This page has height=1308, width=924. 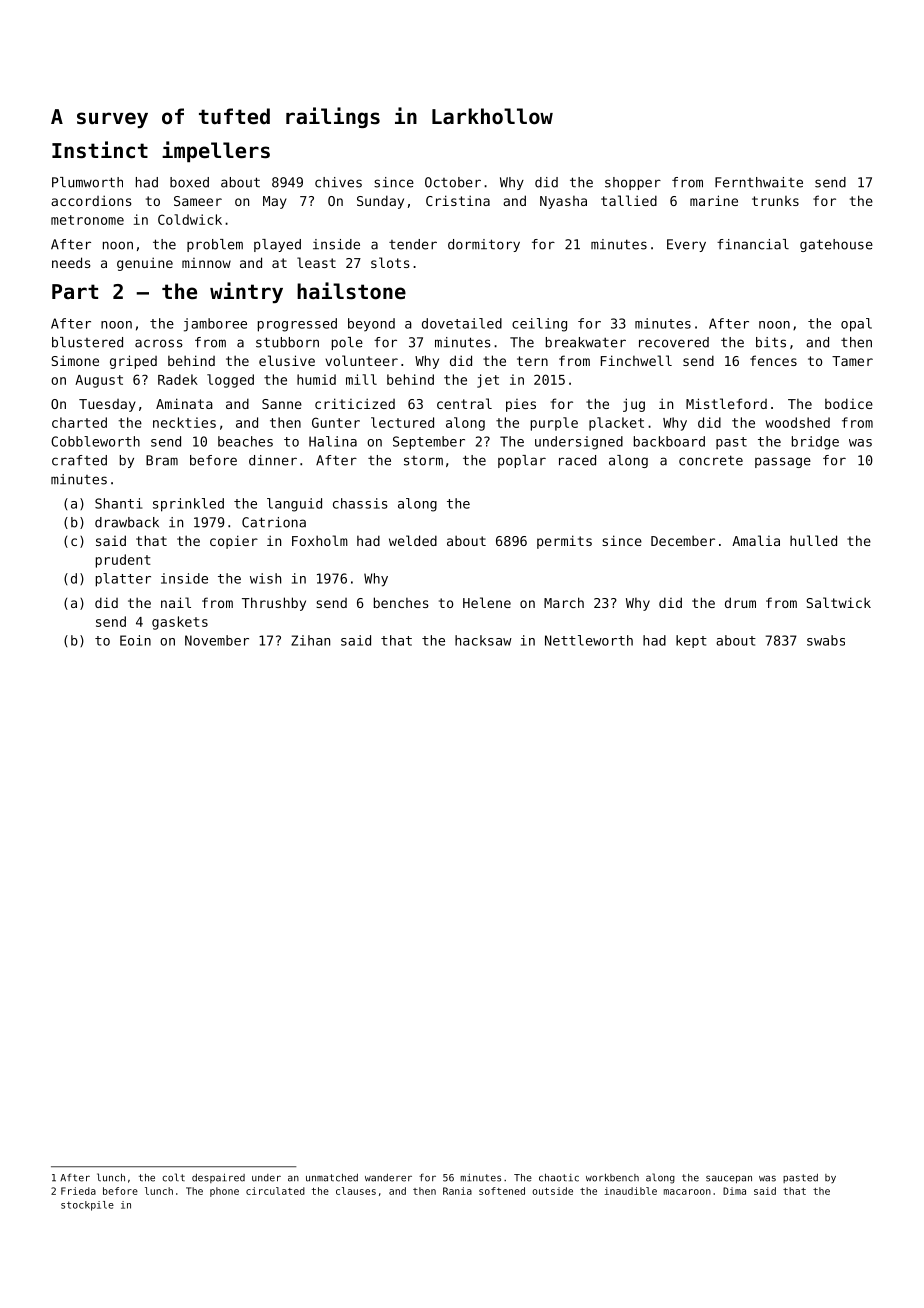 What do you see at coordinates (413, 540) in the page?
I see `welded` at bounding box center [413, 540].
